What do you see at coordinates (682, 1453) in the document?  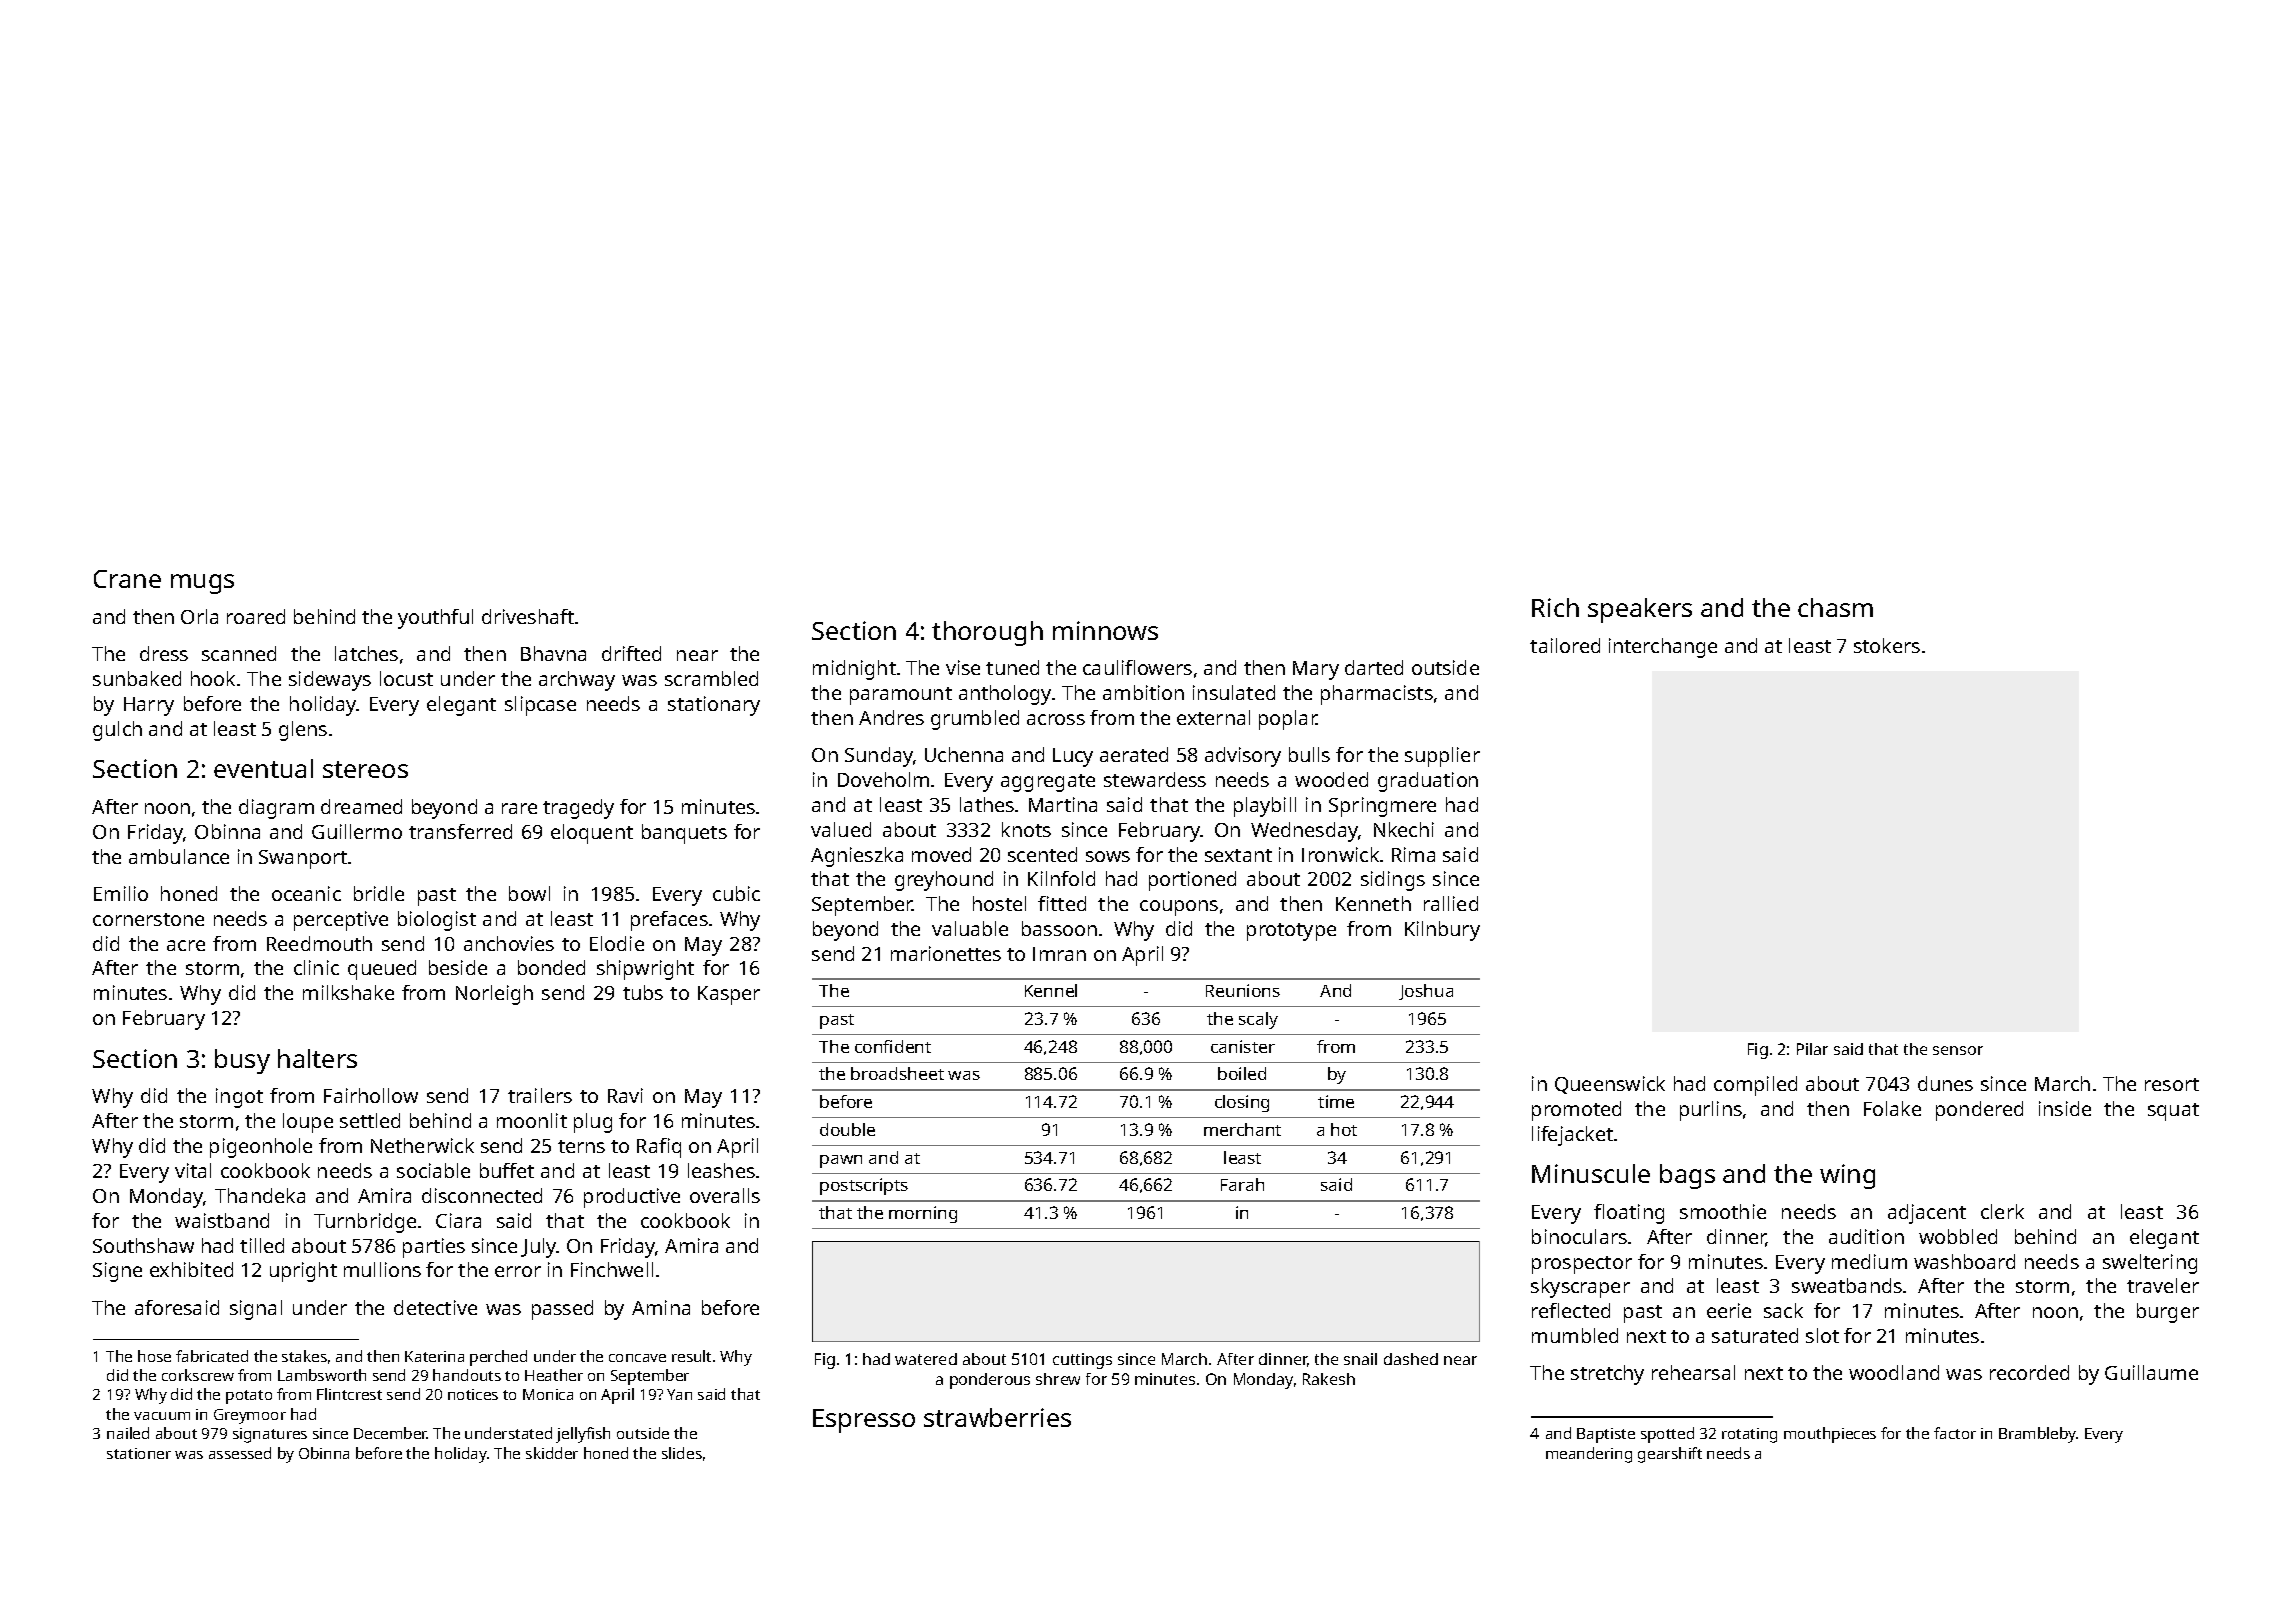 I see `slides` at bounding box center [682, 1453].
